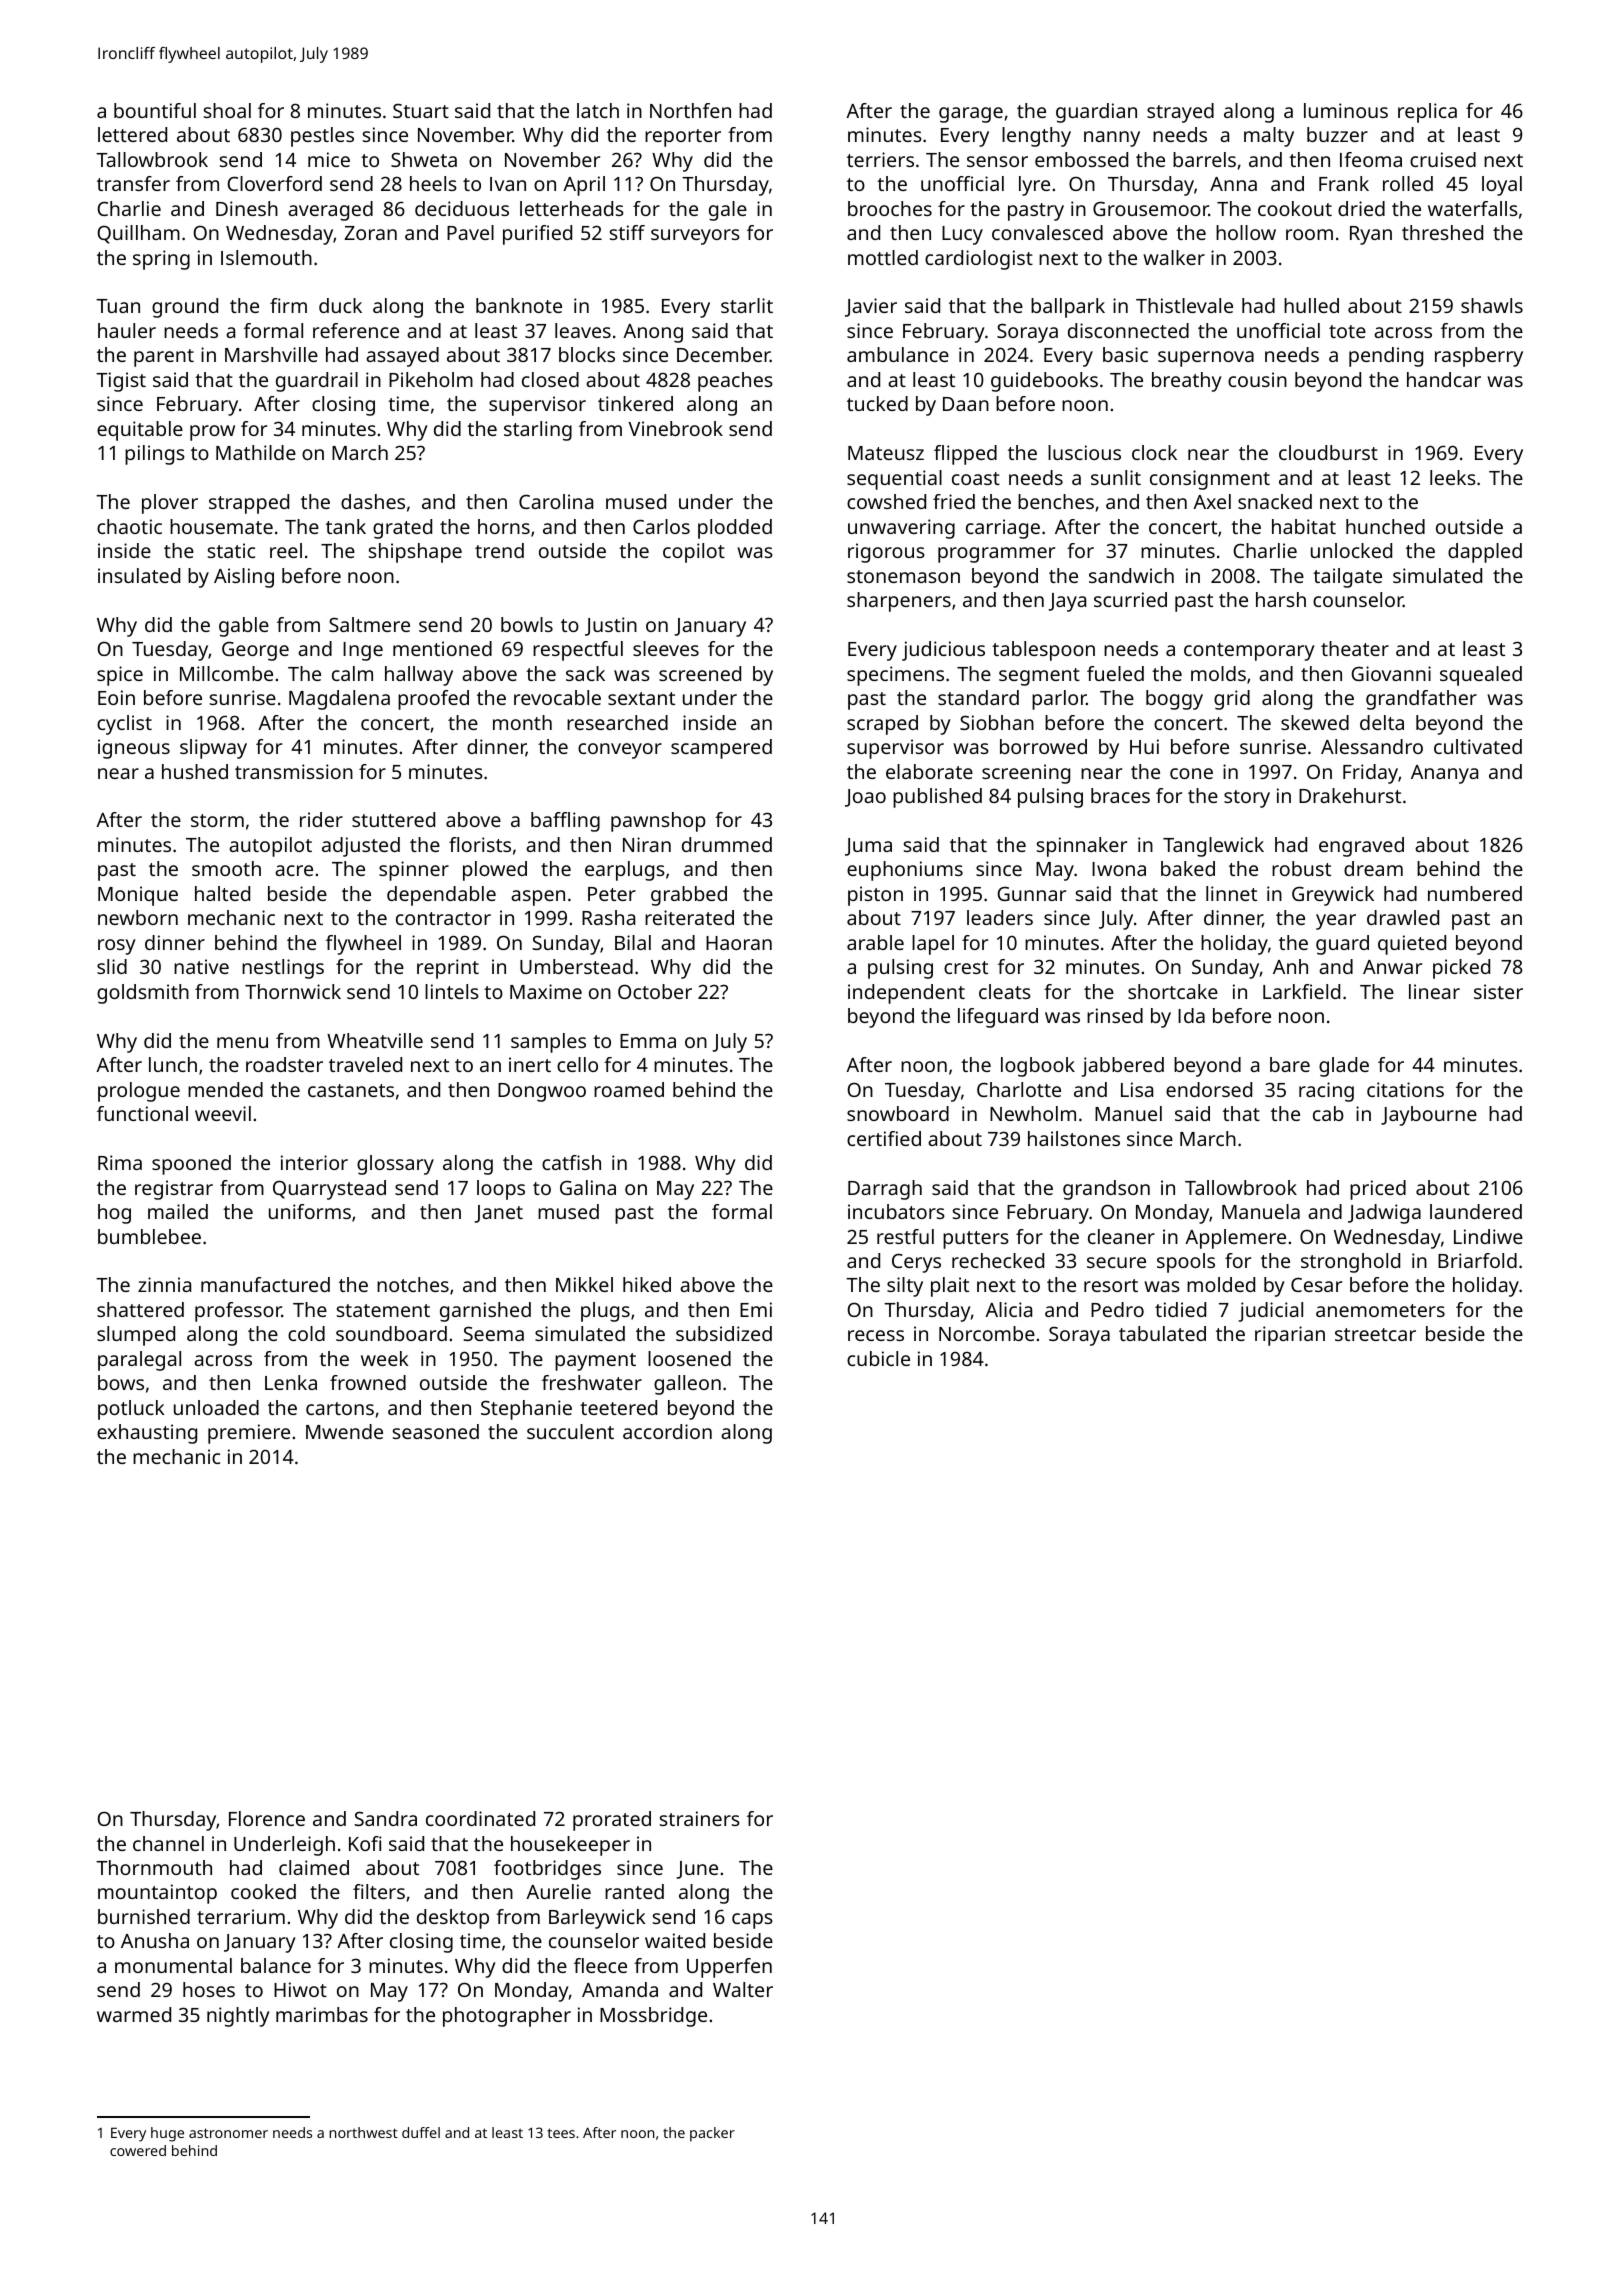  Describe the element at coordinates (878, 1358) in the document. I see `cubicle` at that location.
